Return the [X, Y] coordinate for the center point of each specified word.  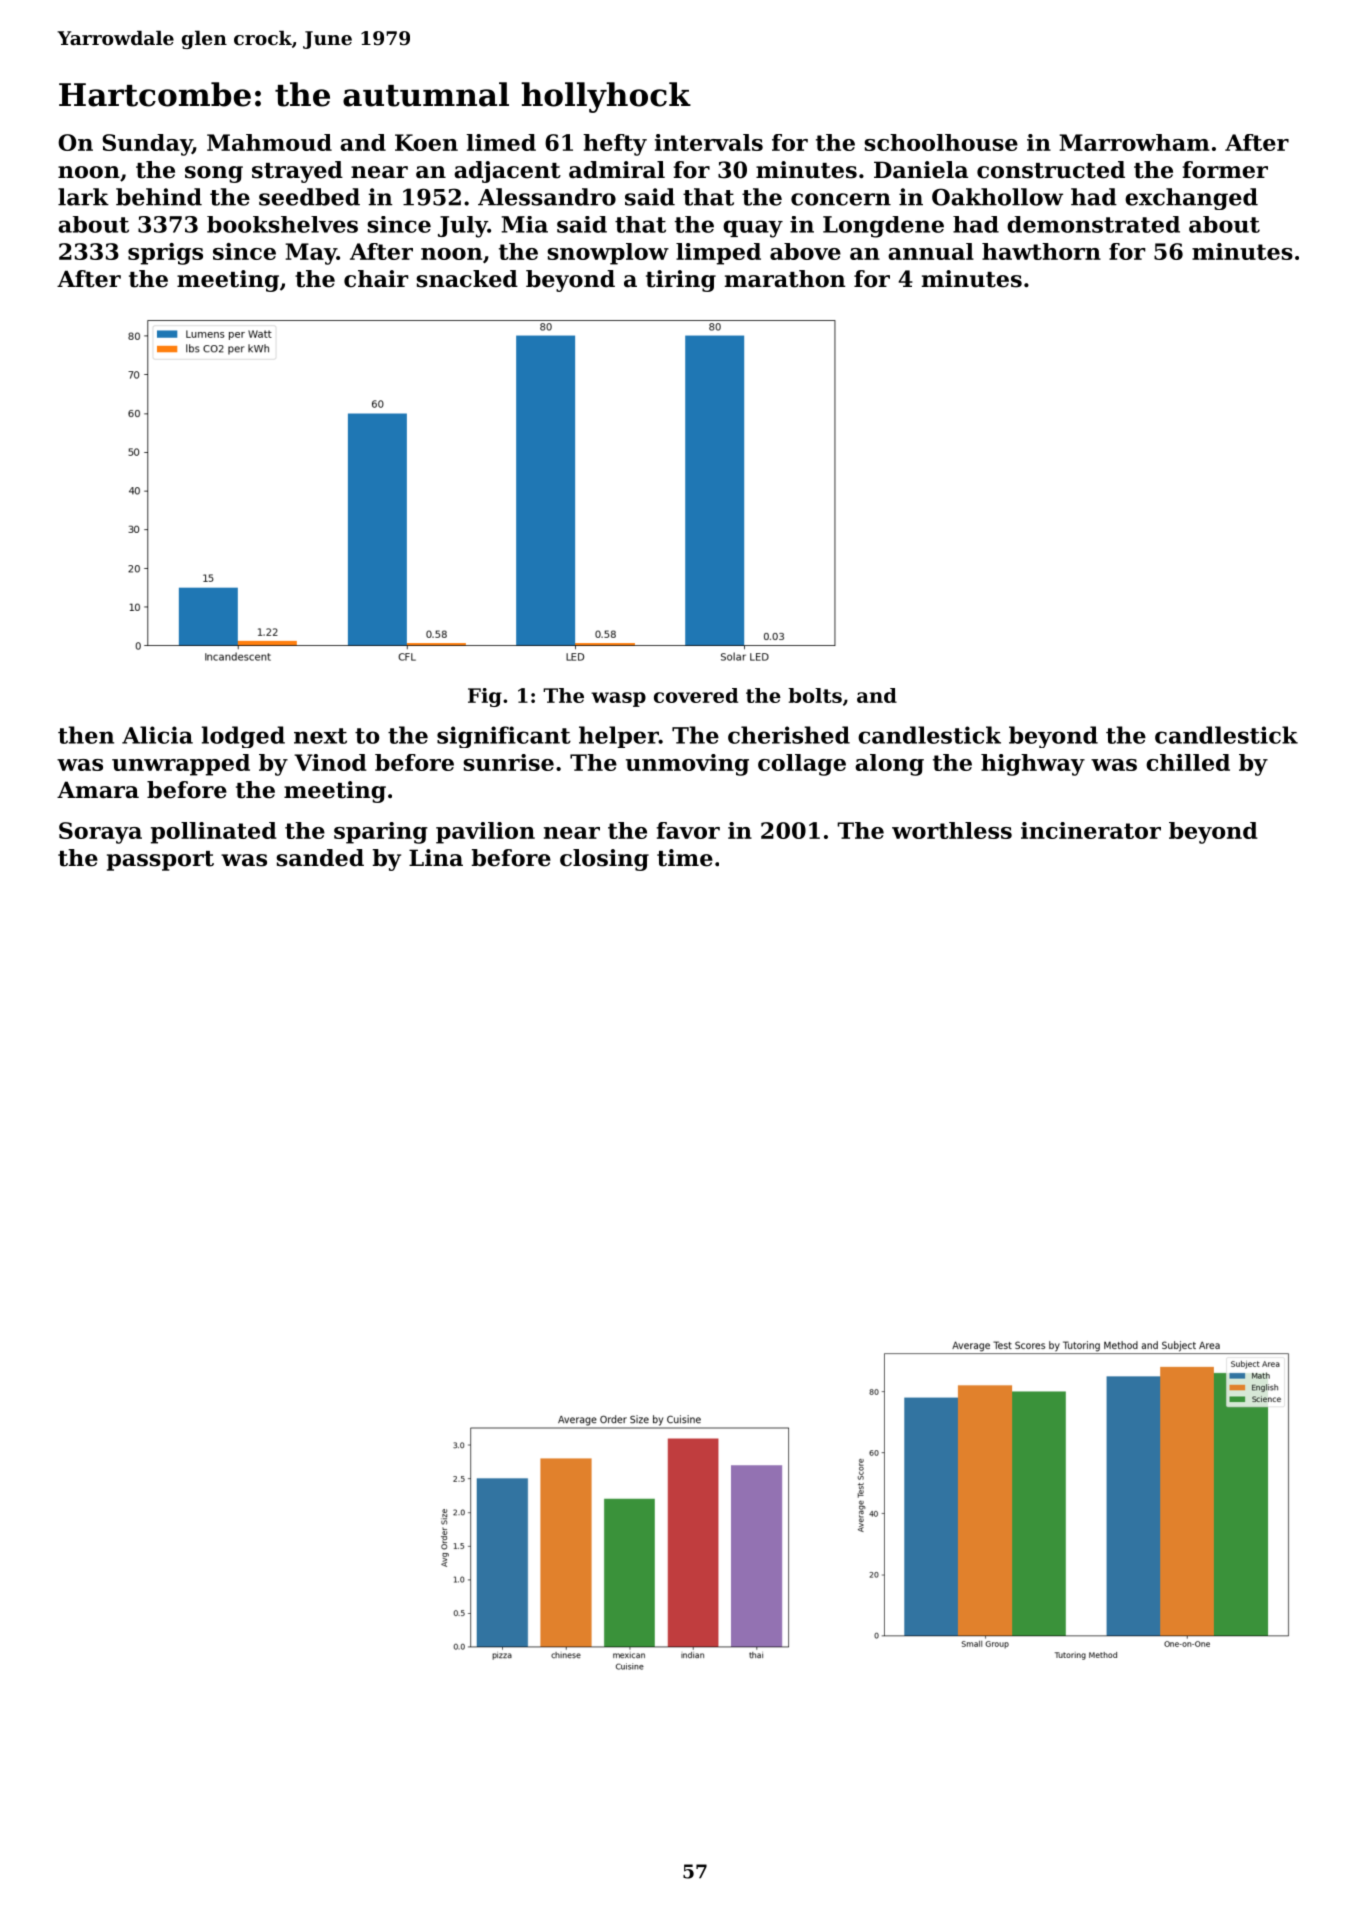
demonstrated [1093, 224]
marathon [785, 279]
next [320, 736]
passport [160, 861]
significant [504, 737]
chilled [1188, 762]
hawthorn [1041, 251]
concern [841, 199]
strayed [297, 172]
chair [376, 279]
